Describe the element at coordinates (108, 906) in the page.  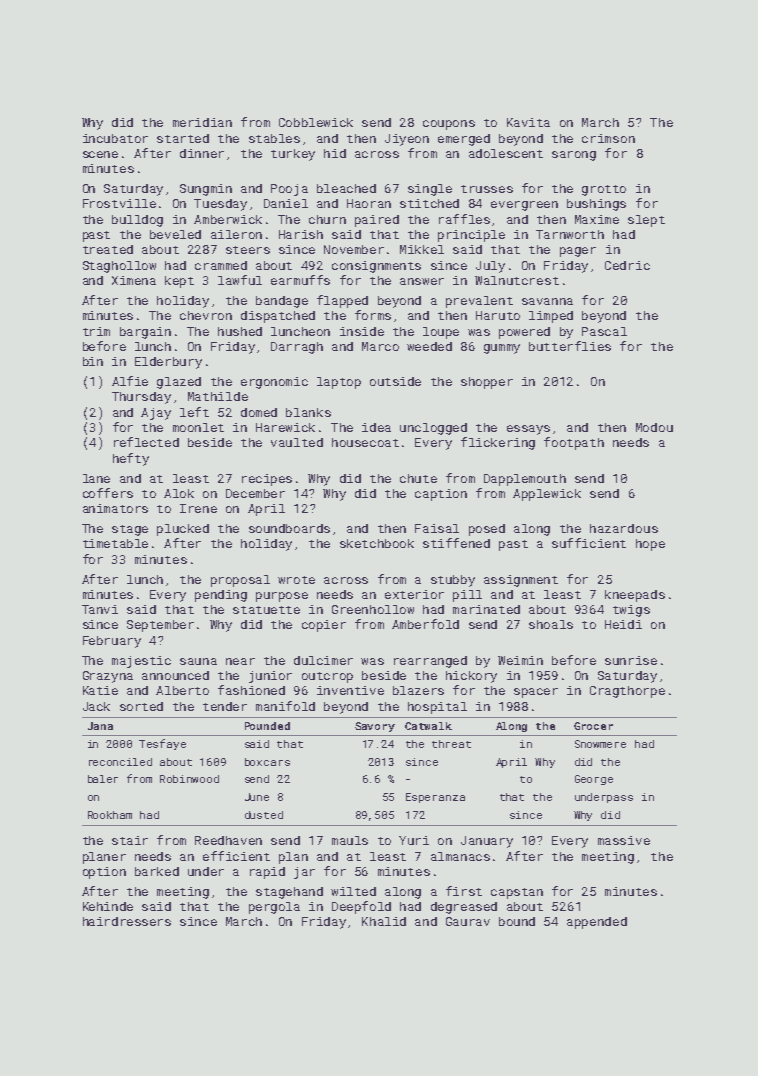
I see `Kehinde` at that location.
